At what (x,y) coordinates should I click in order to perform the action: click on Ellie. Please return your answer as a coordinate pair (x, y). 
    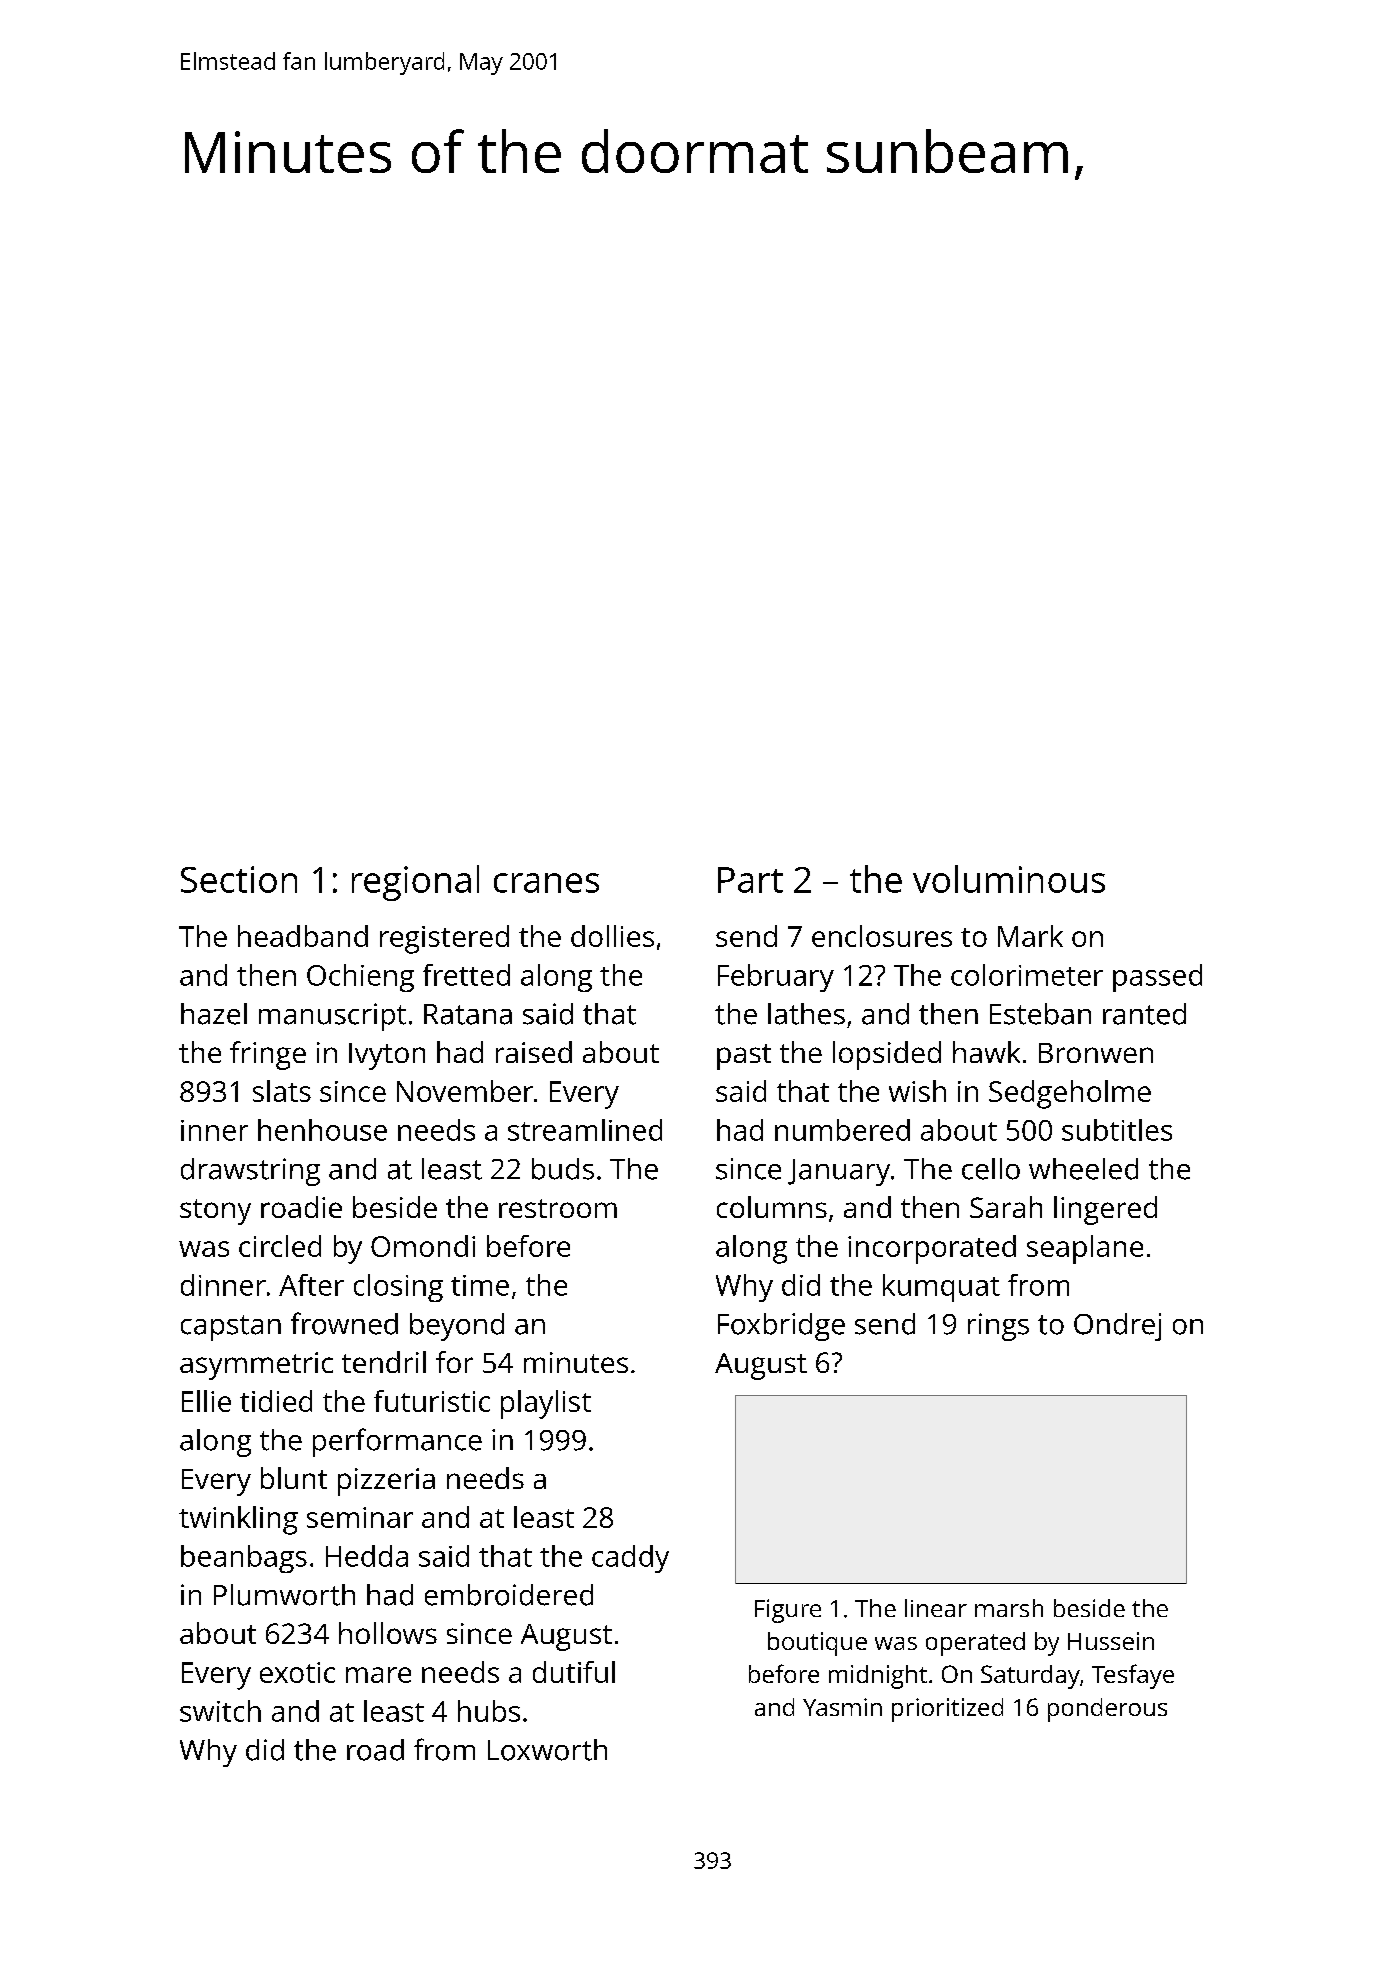
    Looking at the image, I should click on (206, 1401).
